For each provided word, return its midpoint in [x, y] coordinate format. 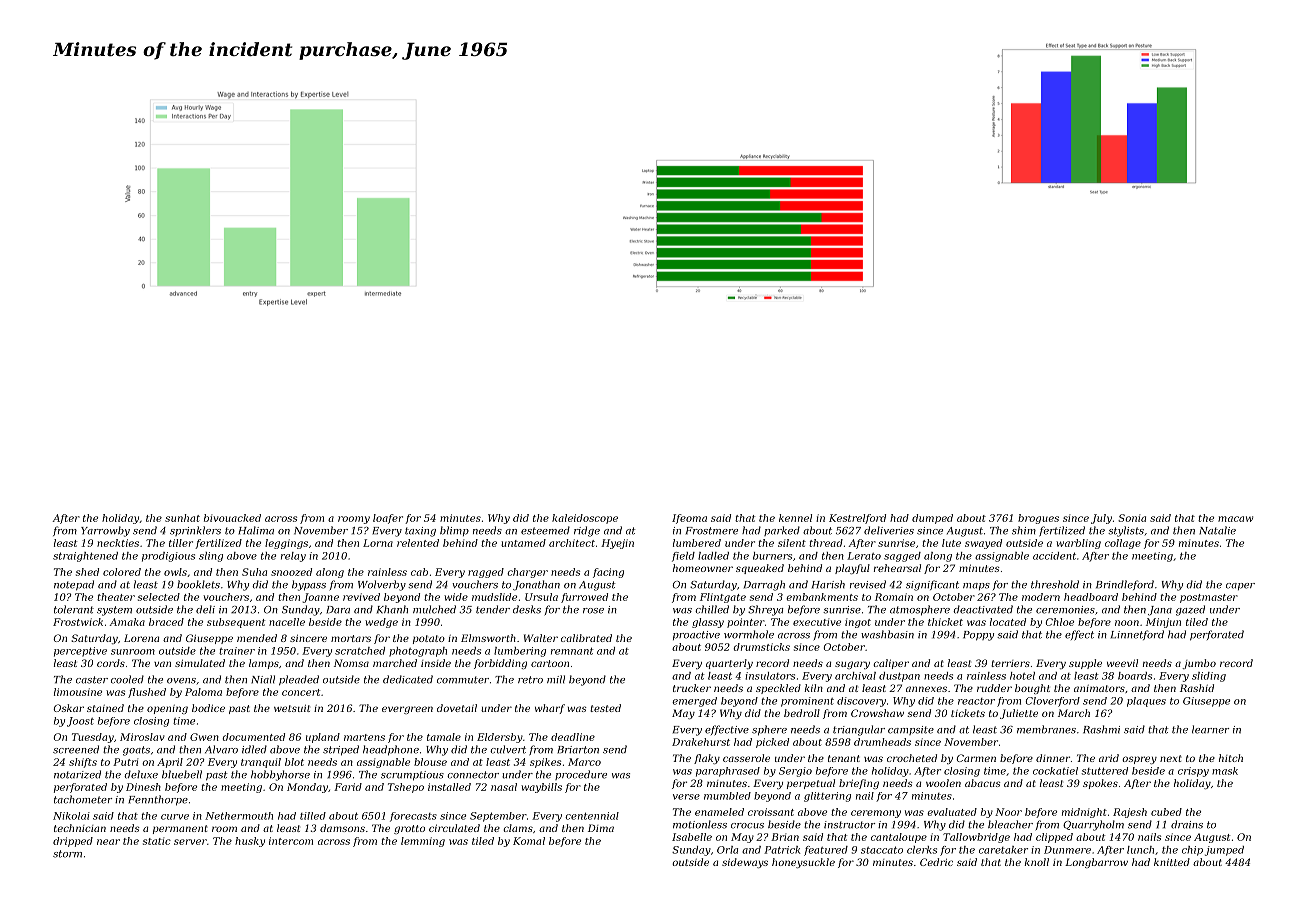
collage [1123, 544]
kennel [795, 518]
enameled [719, 812]
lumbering [520, 652]
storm [67, 854]
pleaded [299, 680]
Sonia [1132, 518]
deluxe [141, 774]
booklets [198, 584]
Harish [828, 584]
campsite [911, 730]
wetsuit [292, 708]
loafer [388, 519]
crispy [1193, 772]
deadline [573, 737]
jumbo [1199, 664]
